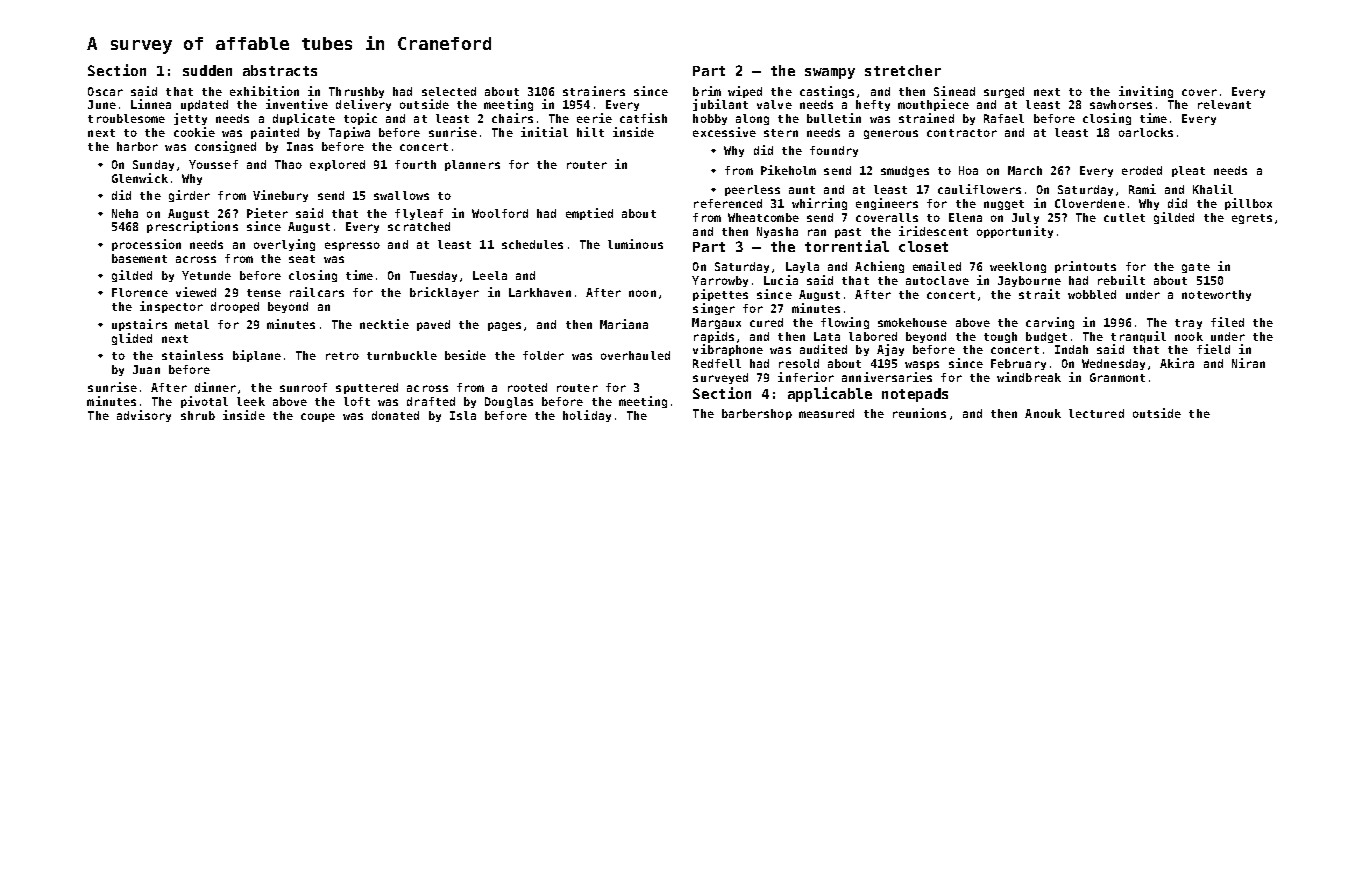 The image size is (1372, 887). I want to click on lectured, so click(1096, 413).
